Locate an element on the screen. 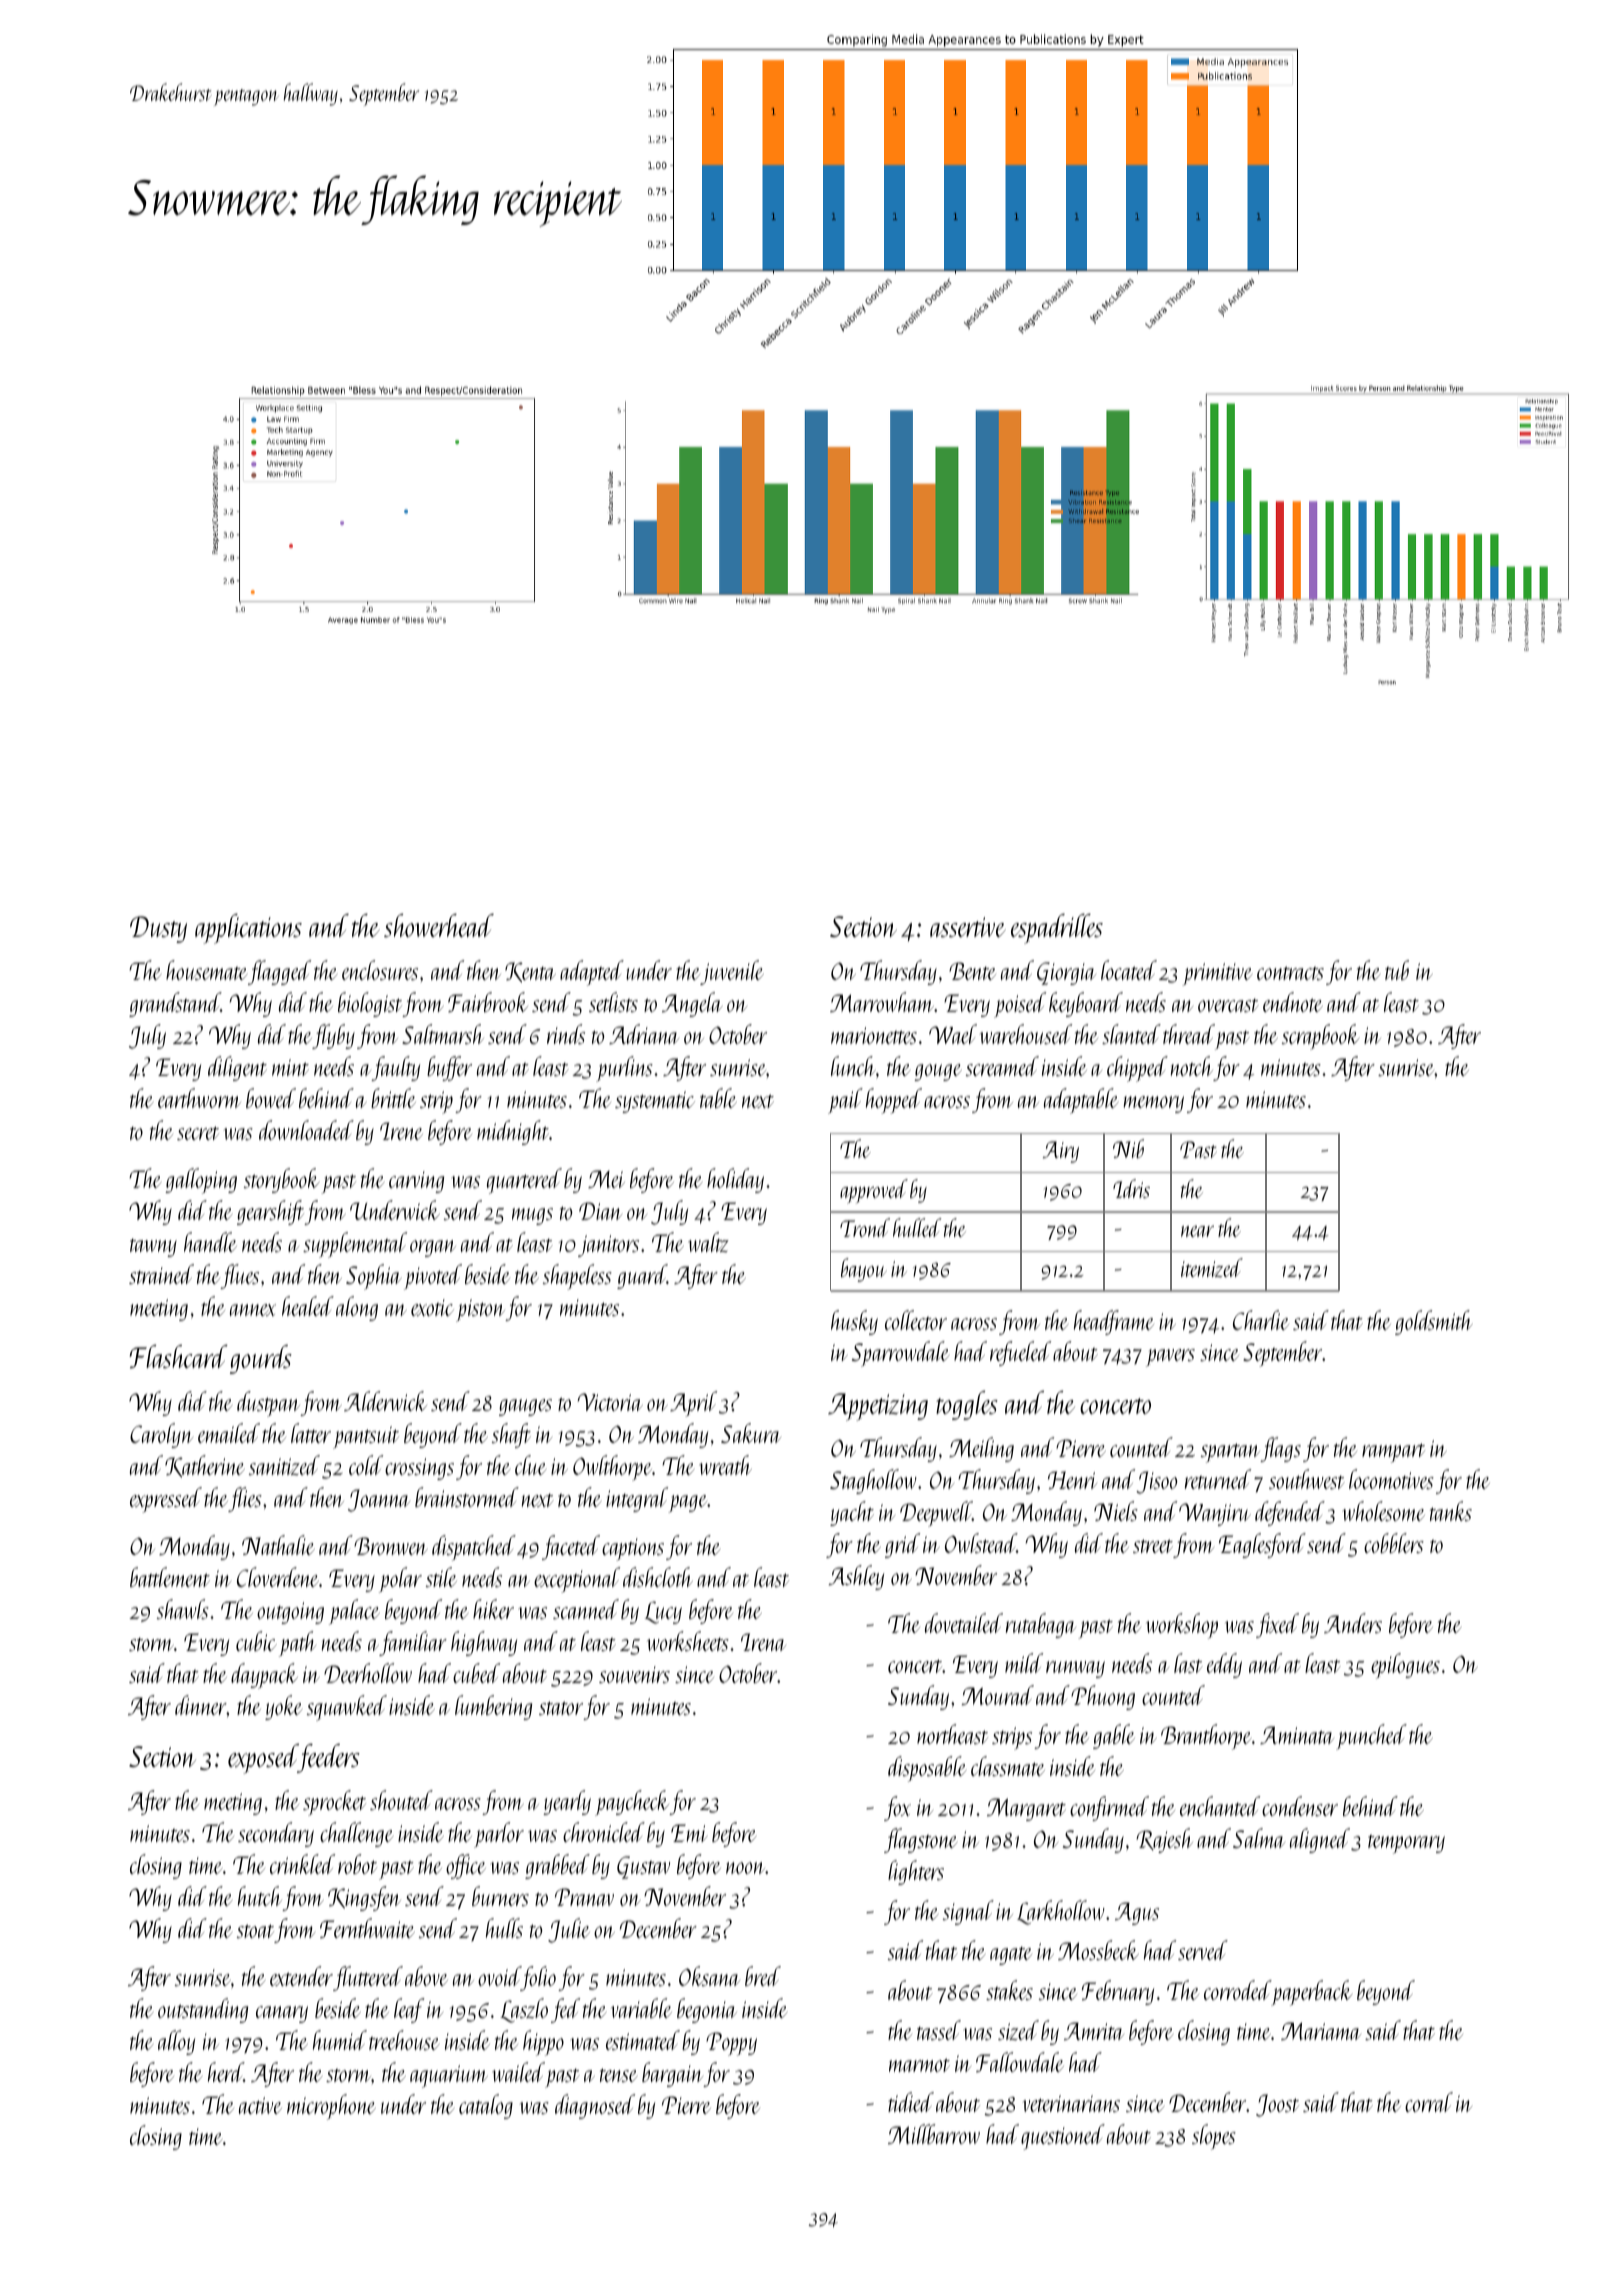  yacht is located at coordinates (852, 1513).
